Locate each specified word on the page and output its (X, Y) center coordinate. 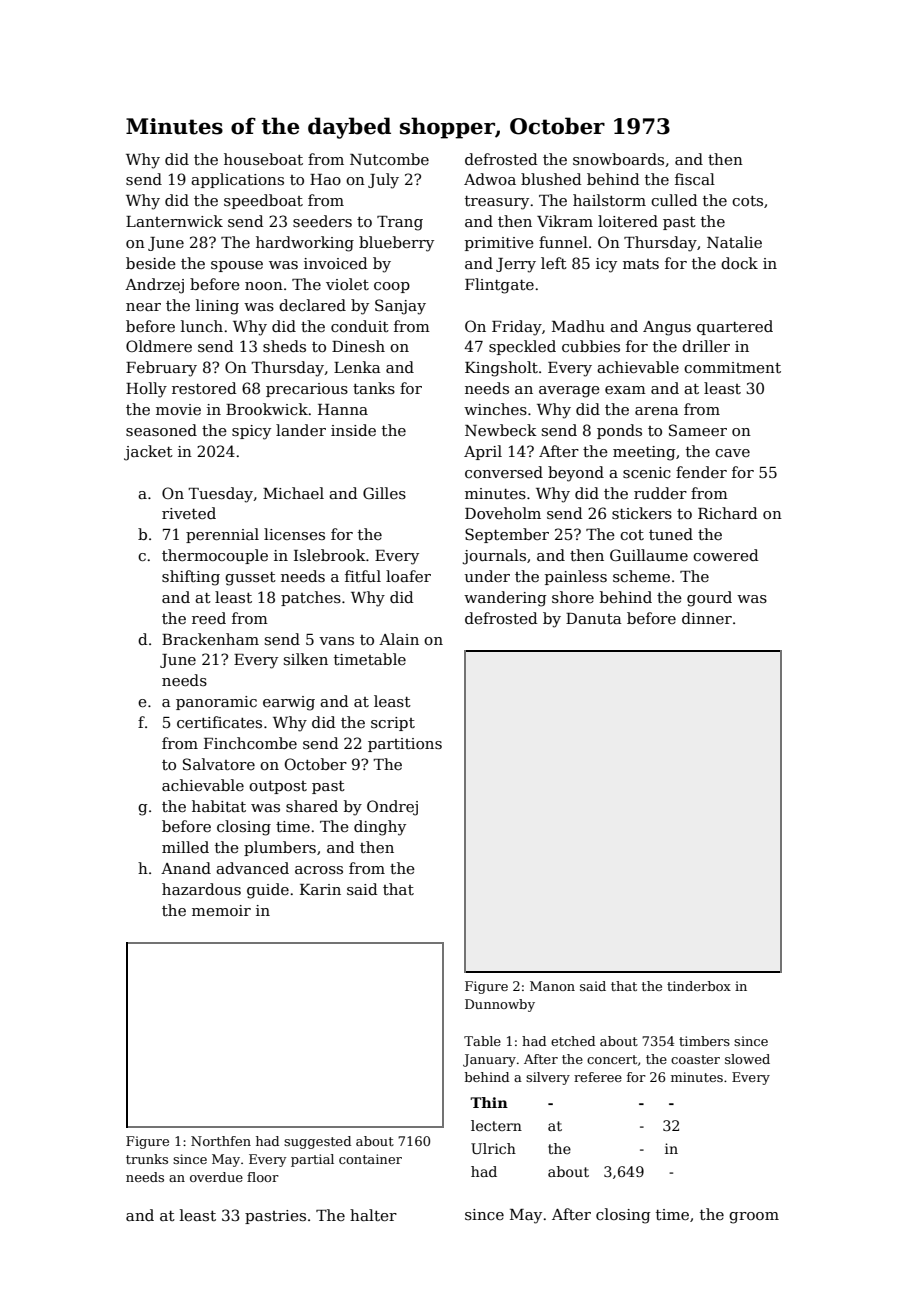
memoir (221, 910)
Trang (400, 223)
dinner (707, 618)
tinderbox (699, 986)
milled (185, 847)
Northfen (221, 1141)
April (483, 452)
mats (641, 264)
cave (732, 453)
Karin (320, 889)
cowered (726, 555)
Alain (399, 639)
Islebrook (330, 555)
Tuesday (220, 495)
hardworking (305, 244)
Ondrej (392, 808)
